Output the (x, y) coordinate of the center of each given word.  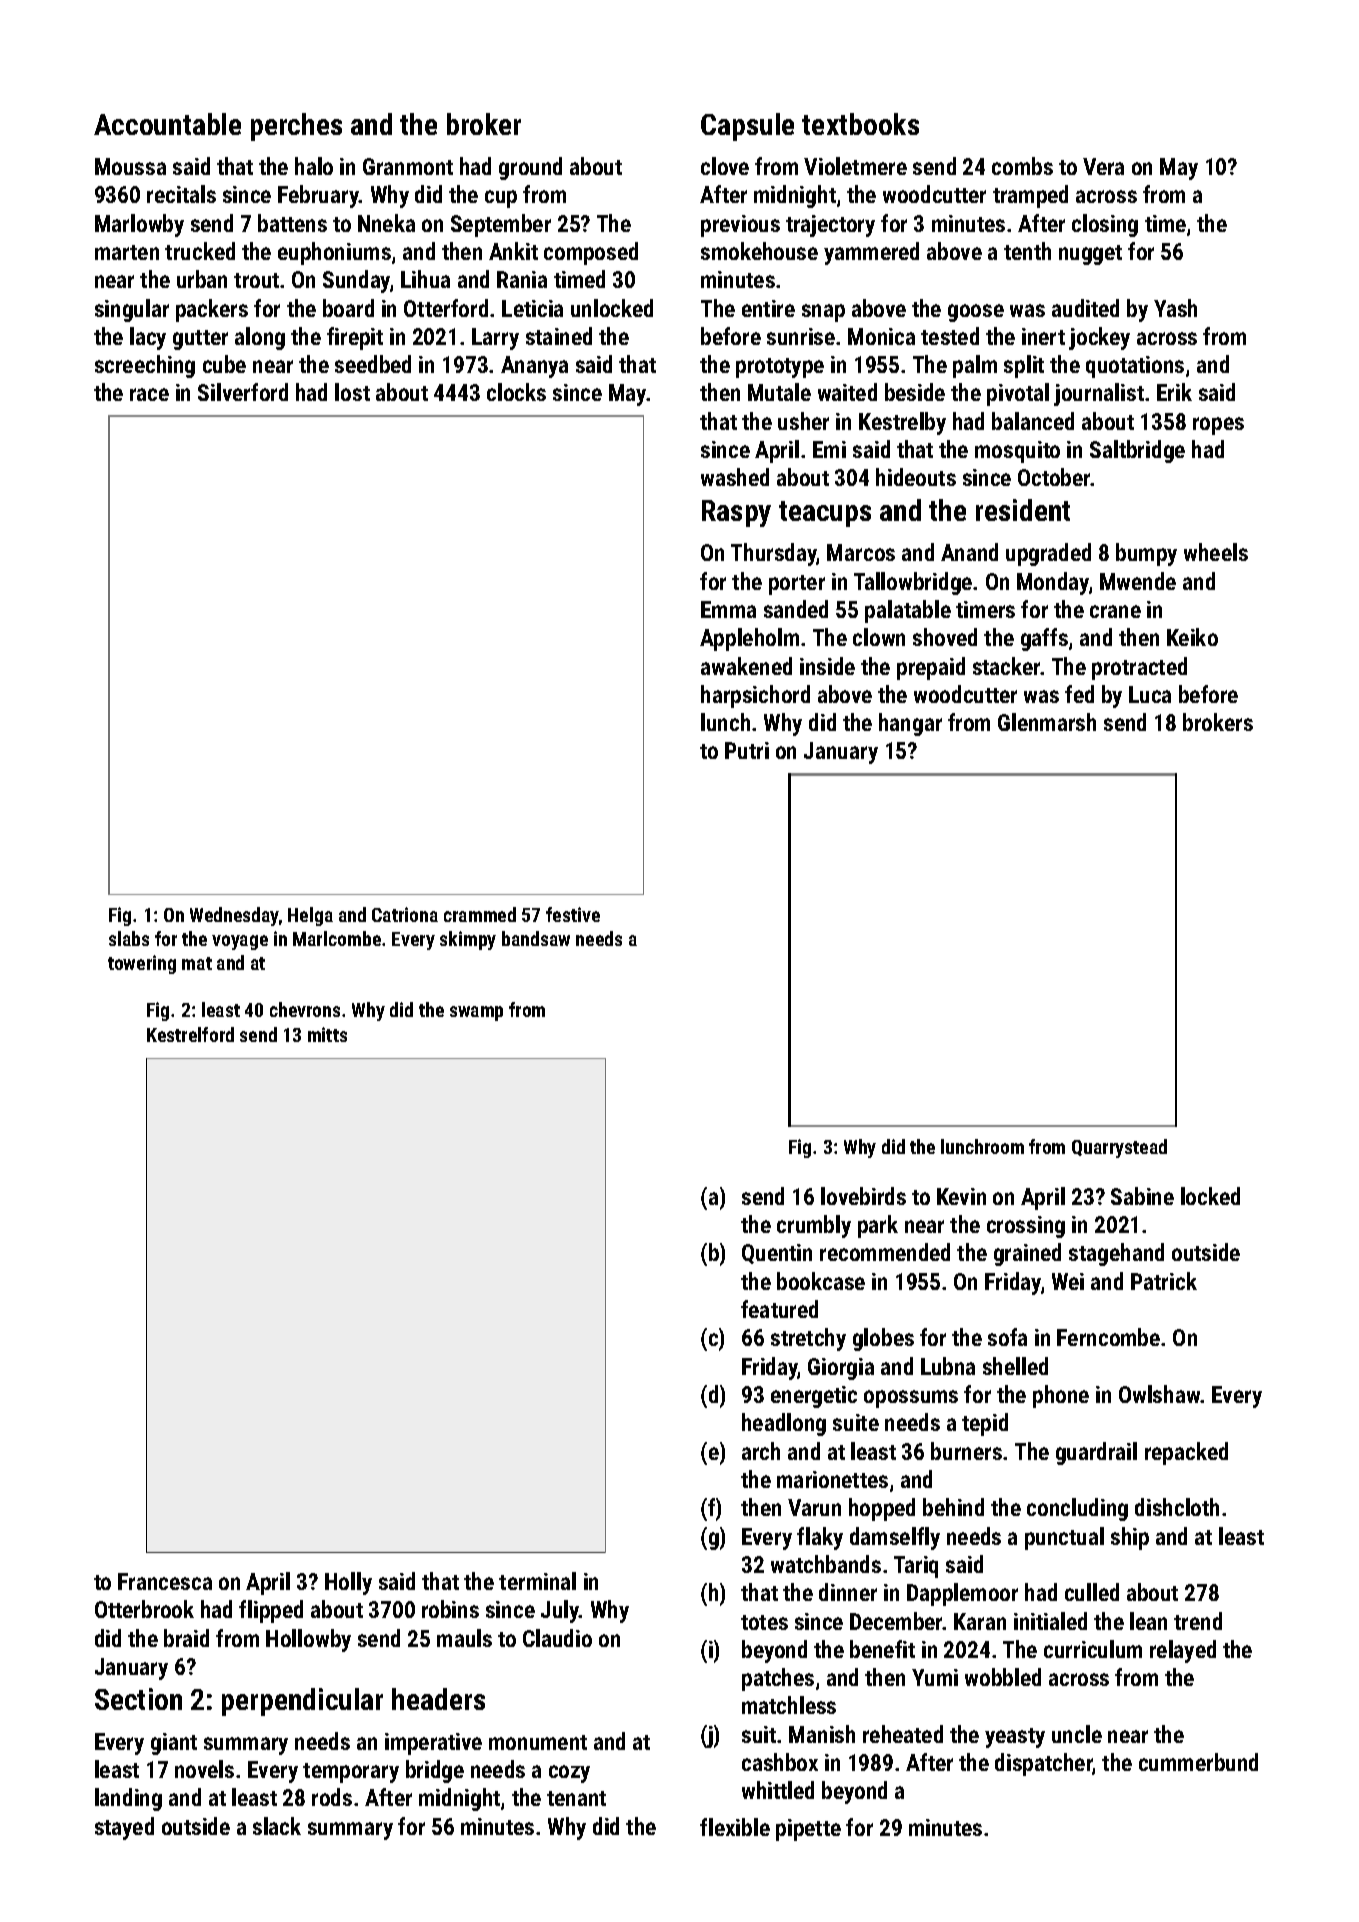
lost (352, 392)
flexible (735, 1827)
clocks (516, 392)
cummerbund (1198, 1762)
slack (277, 1826)
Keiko (1192, 637)
